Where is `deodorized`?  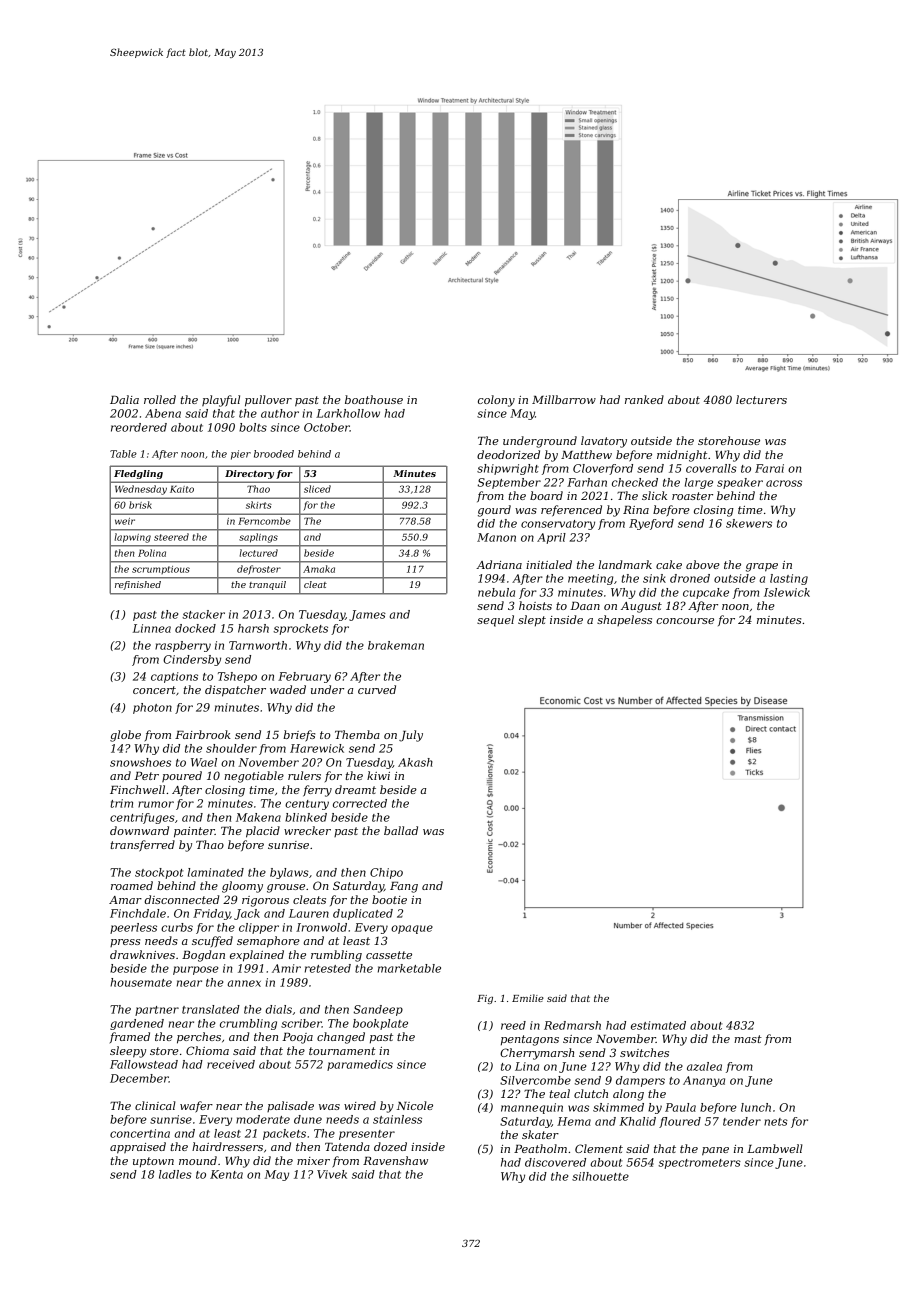 deodorized is located at coordinates (508, 455).
